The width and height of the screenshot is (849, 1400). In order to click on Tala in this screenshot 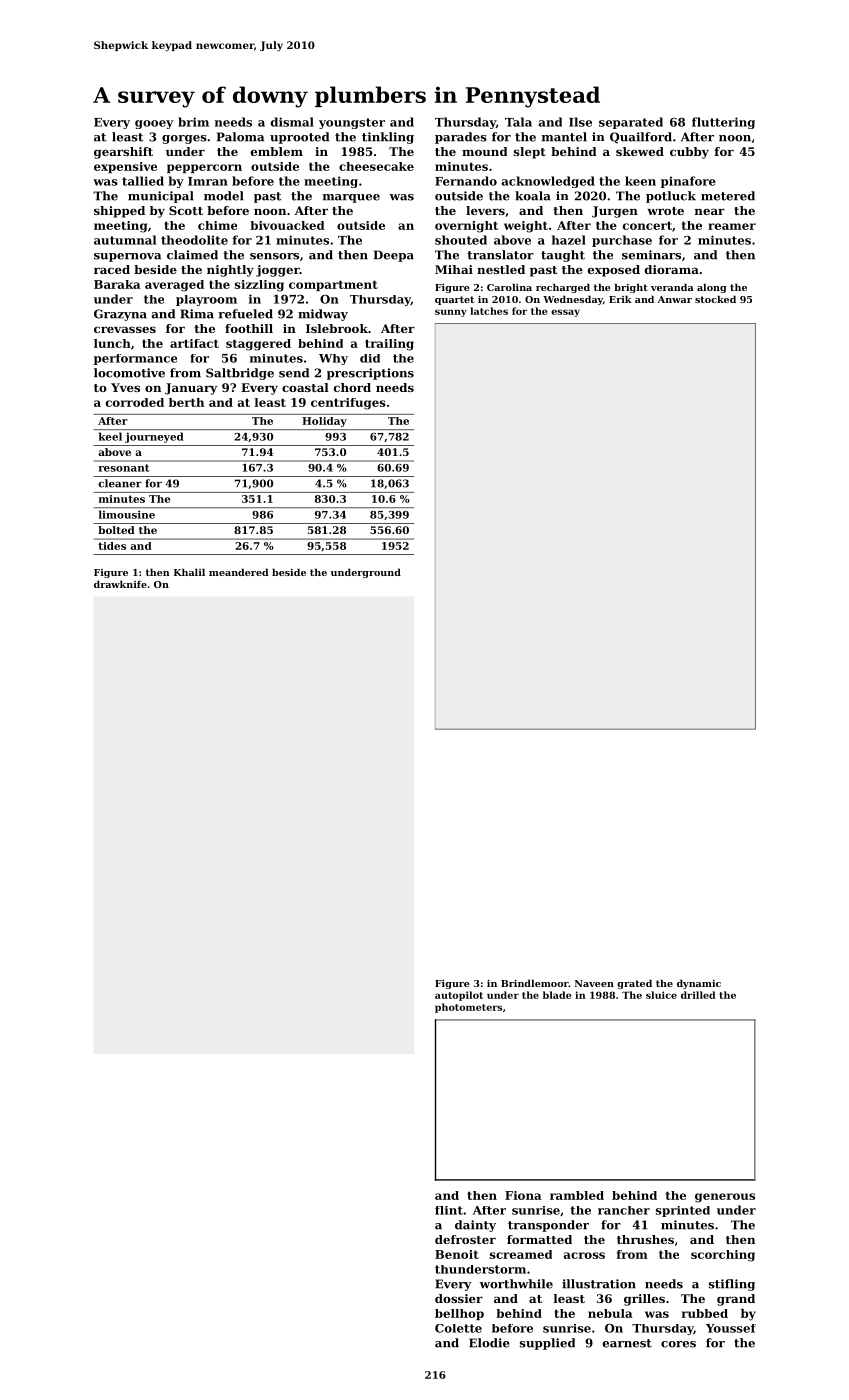, I will do `click(518, 122)`.
